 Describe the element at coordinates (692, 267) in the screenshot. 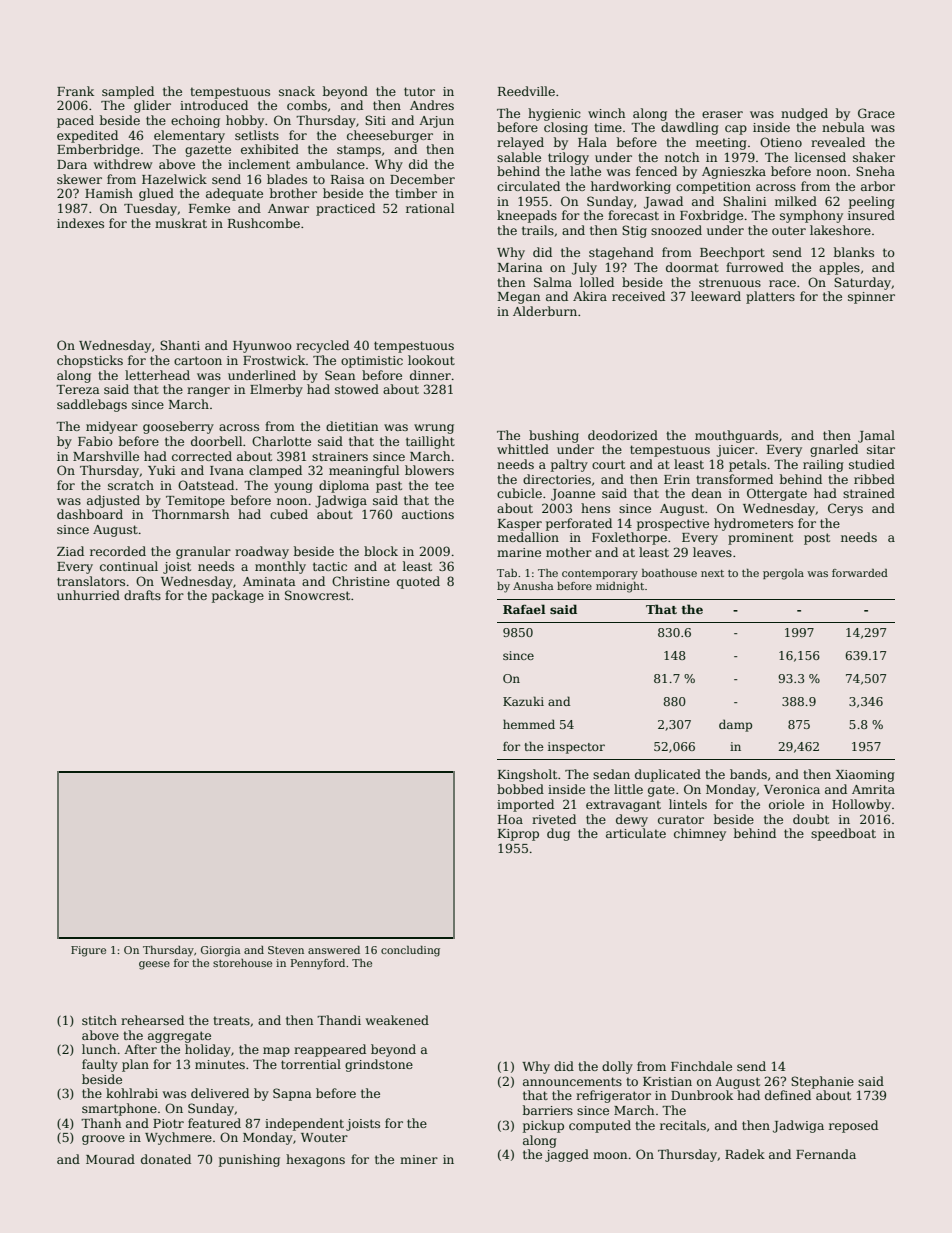

I see `doormat` at that location.
